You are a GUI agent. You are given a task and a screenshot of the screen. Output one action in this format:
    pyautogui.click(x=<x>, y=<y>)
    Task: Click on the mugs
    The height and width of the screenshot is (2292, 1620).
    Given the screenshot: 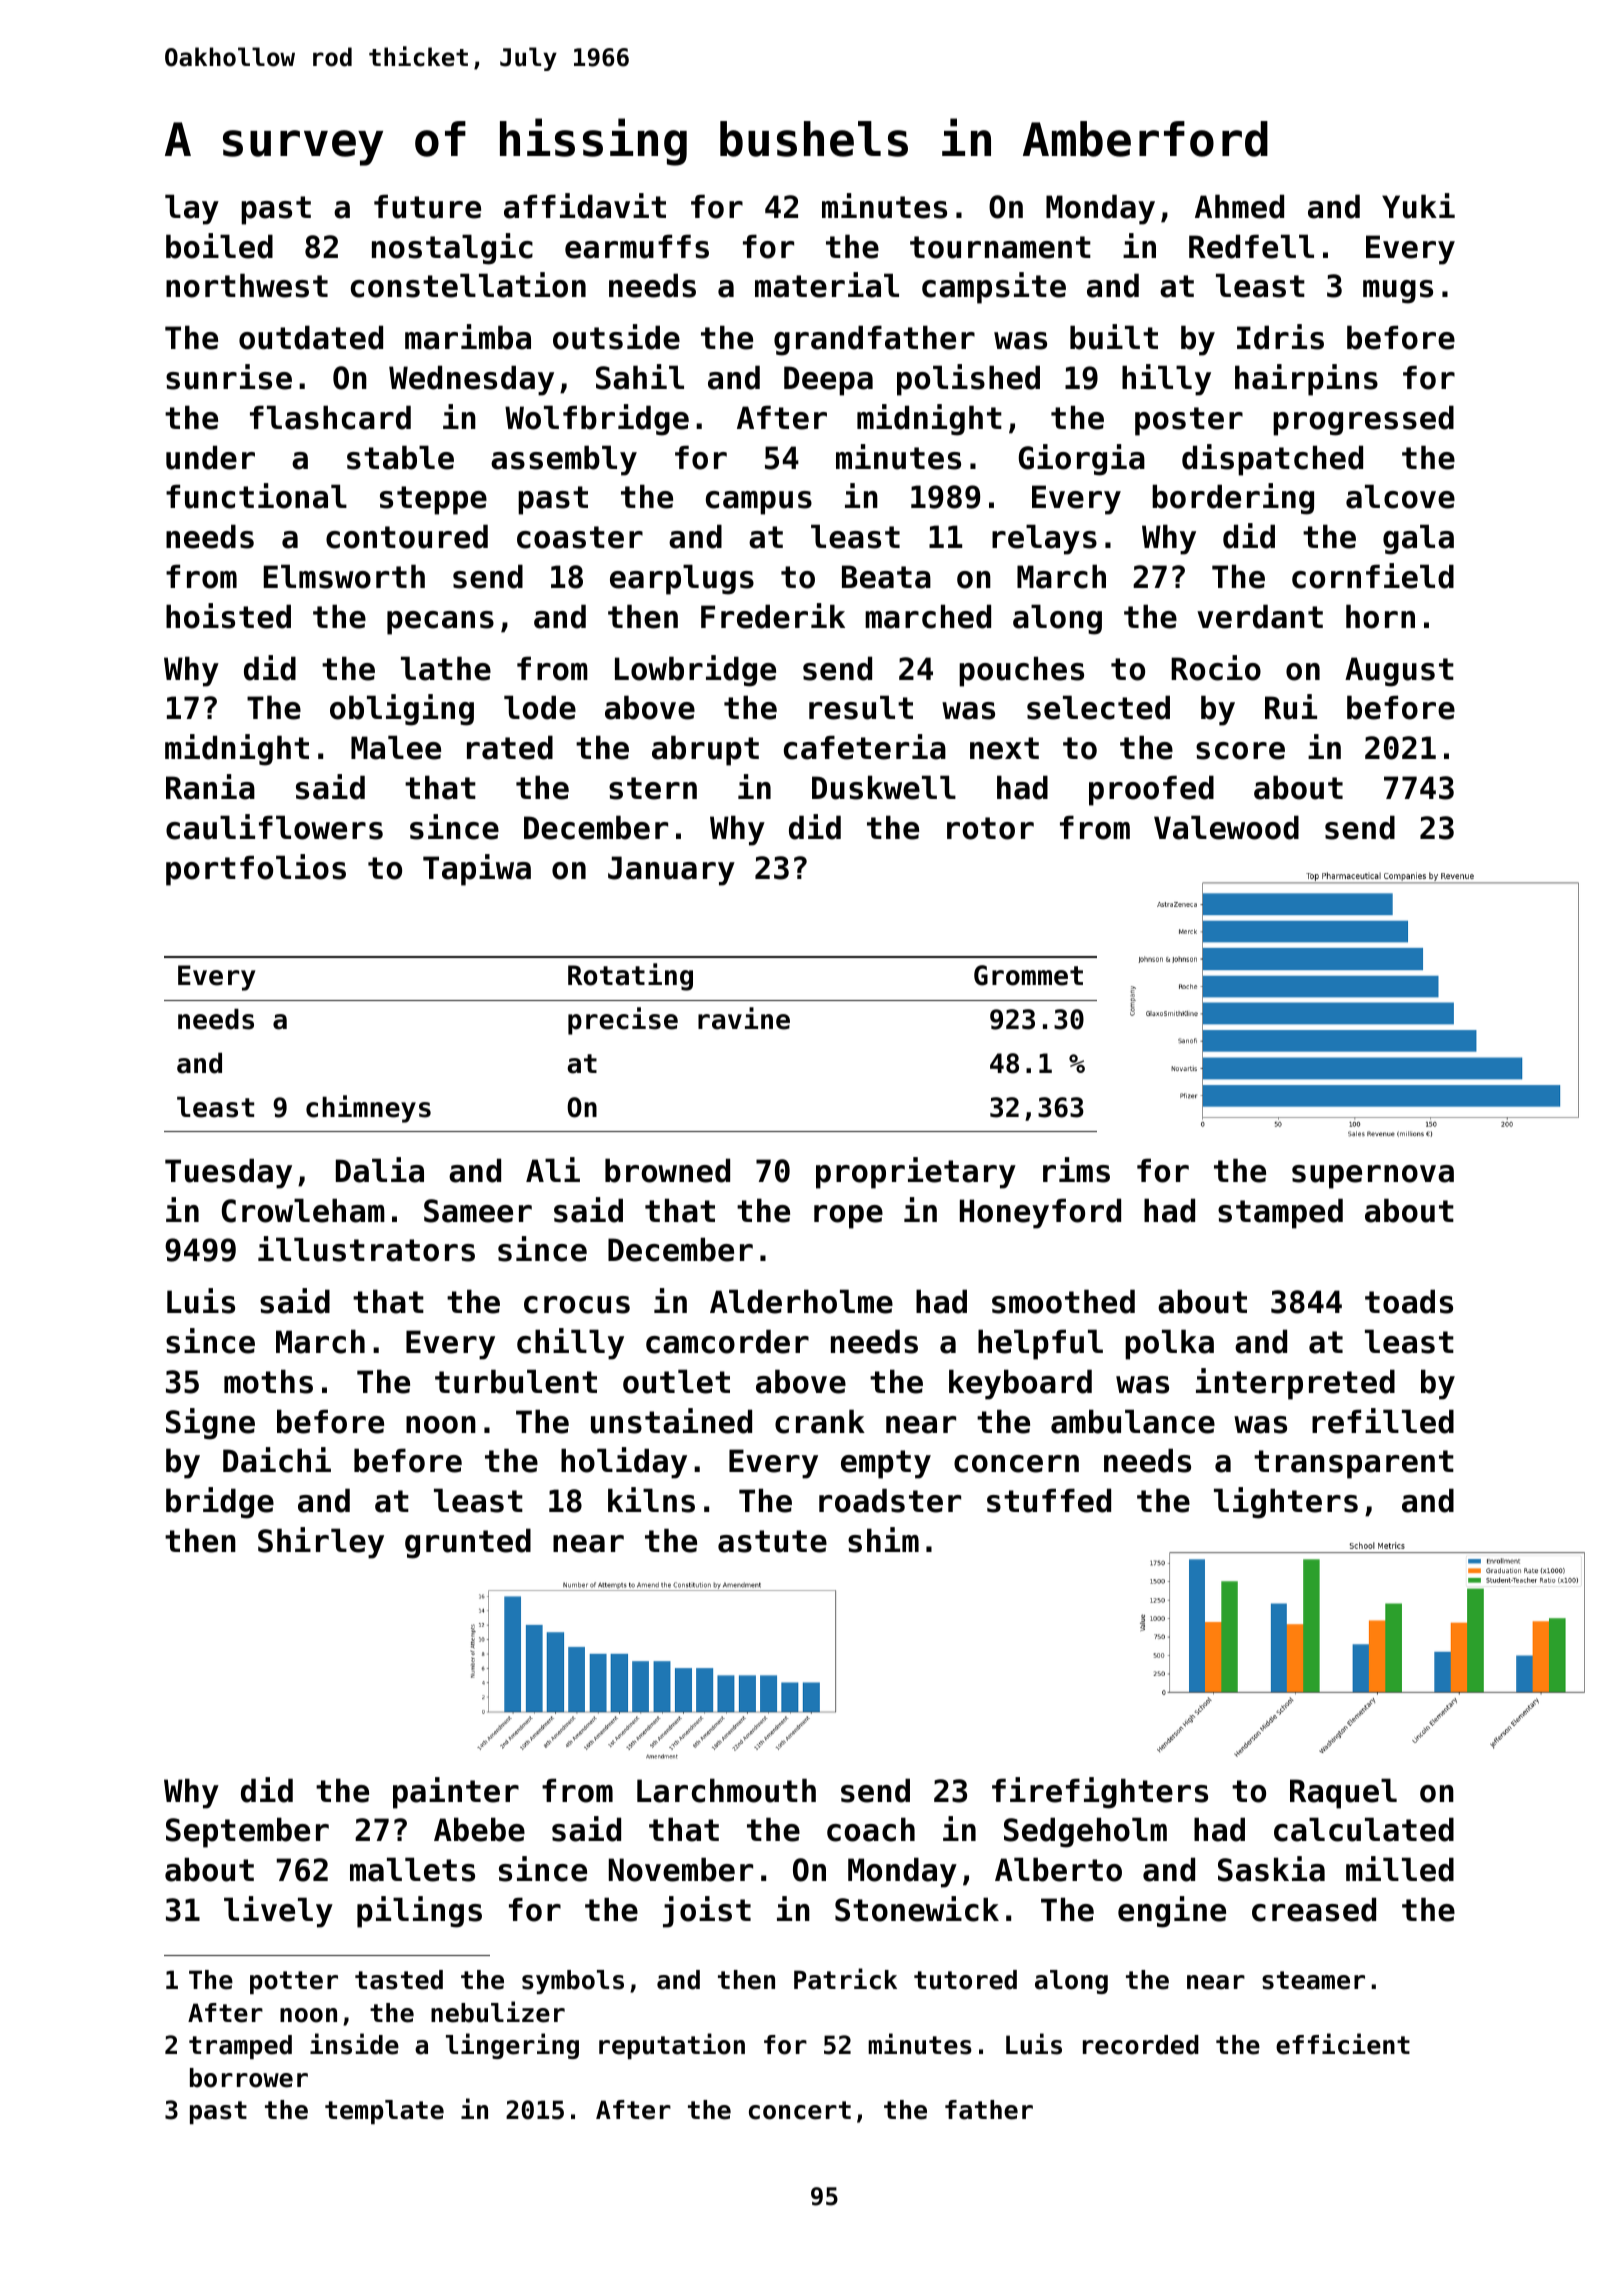 What is the action you would take?
    pyautogui.click(x=1398, y=292)
